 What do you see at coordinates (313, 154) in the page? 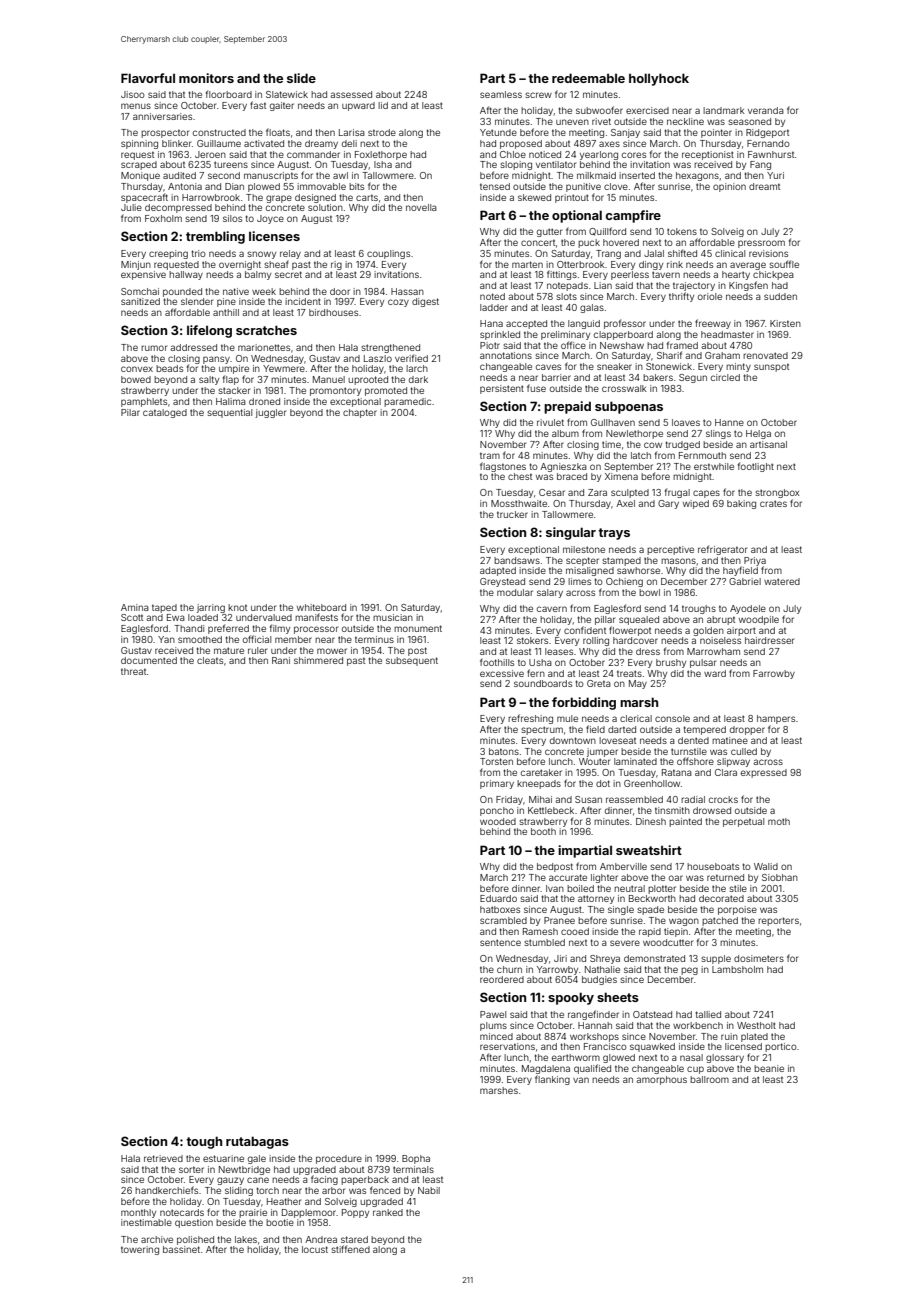
I see `commander` at bounding box center [313, 154].
